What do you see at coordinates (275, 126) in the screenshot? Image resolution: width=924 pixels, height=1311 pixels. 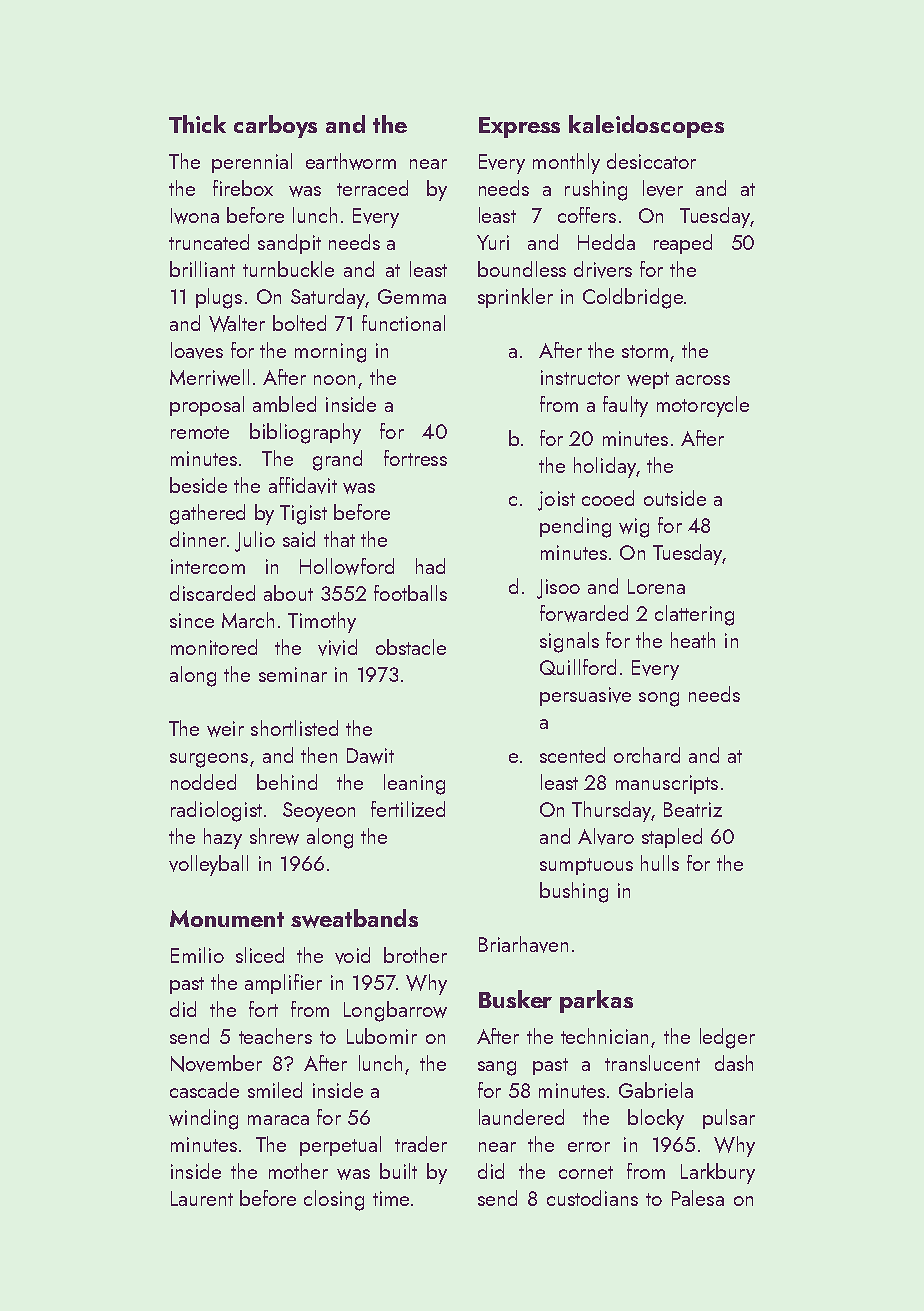 I see `carboys` at bounding box center [275, 126].
